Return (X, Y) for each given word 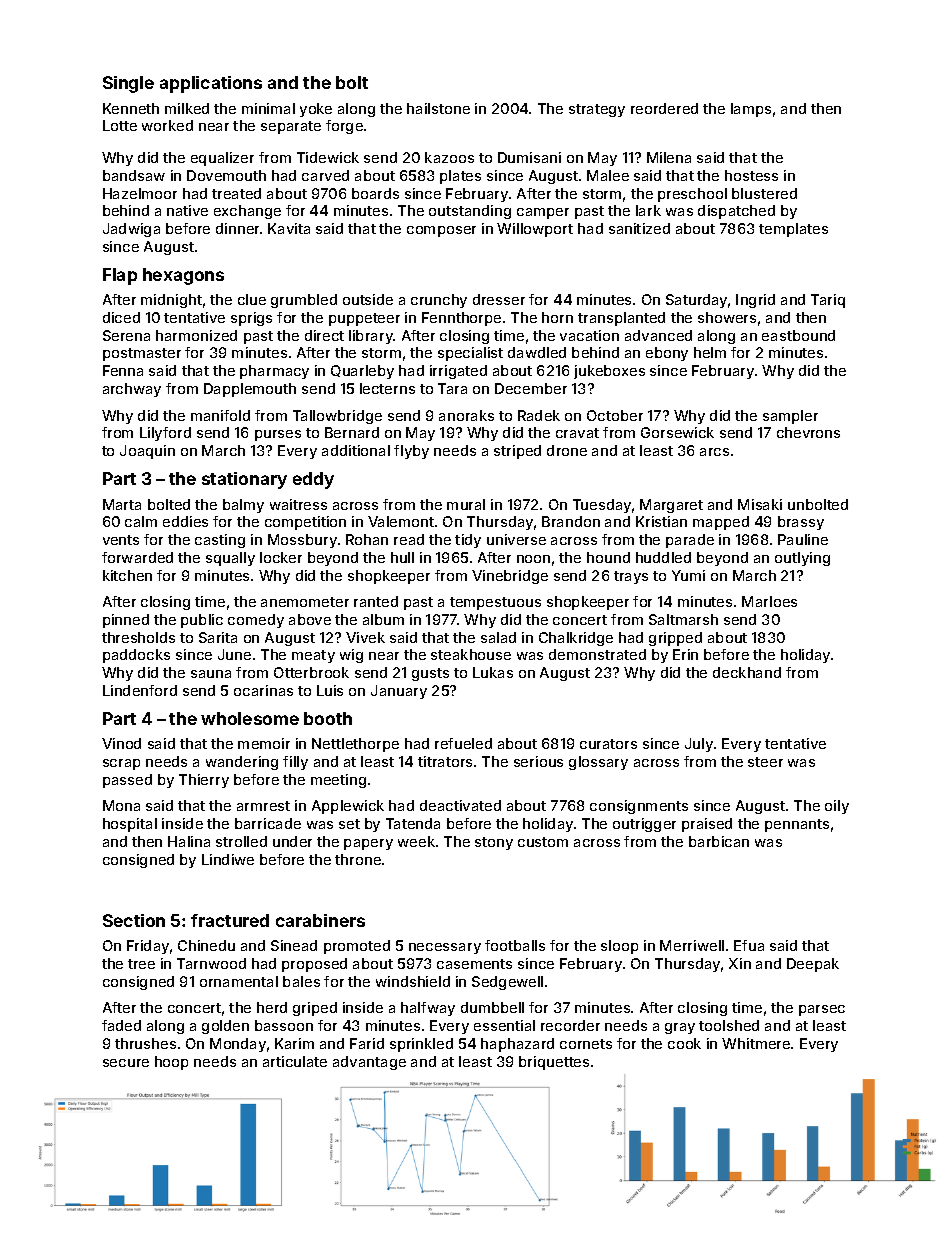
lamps (751, 110)
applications (211, 84)
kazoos (449, 157)
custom (543, 842)
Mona (121, 805)
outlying (802, 559)
